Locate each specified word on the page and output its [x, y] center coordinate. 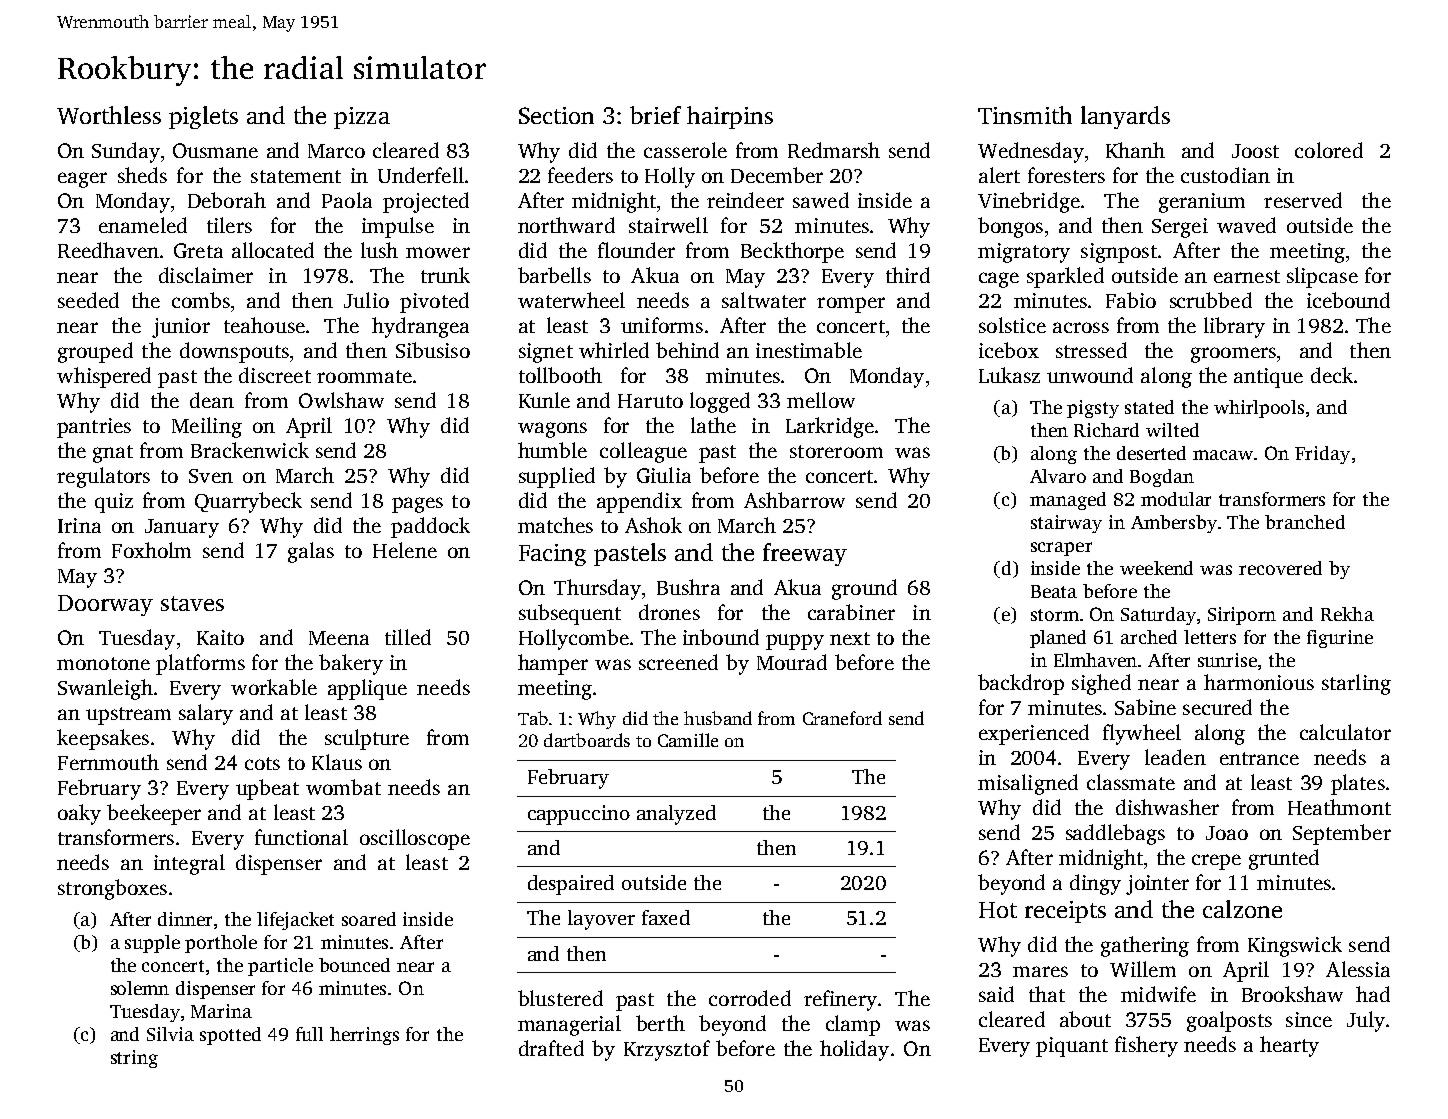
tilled [408, 637]
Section [556, 115]
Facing [552, 555]
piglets [203, 117]
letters [1210, 637]
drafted [551, 1048]
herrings [364, 1036]
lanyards [1125, 117]
